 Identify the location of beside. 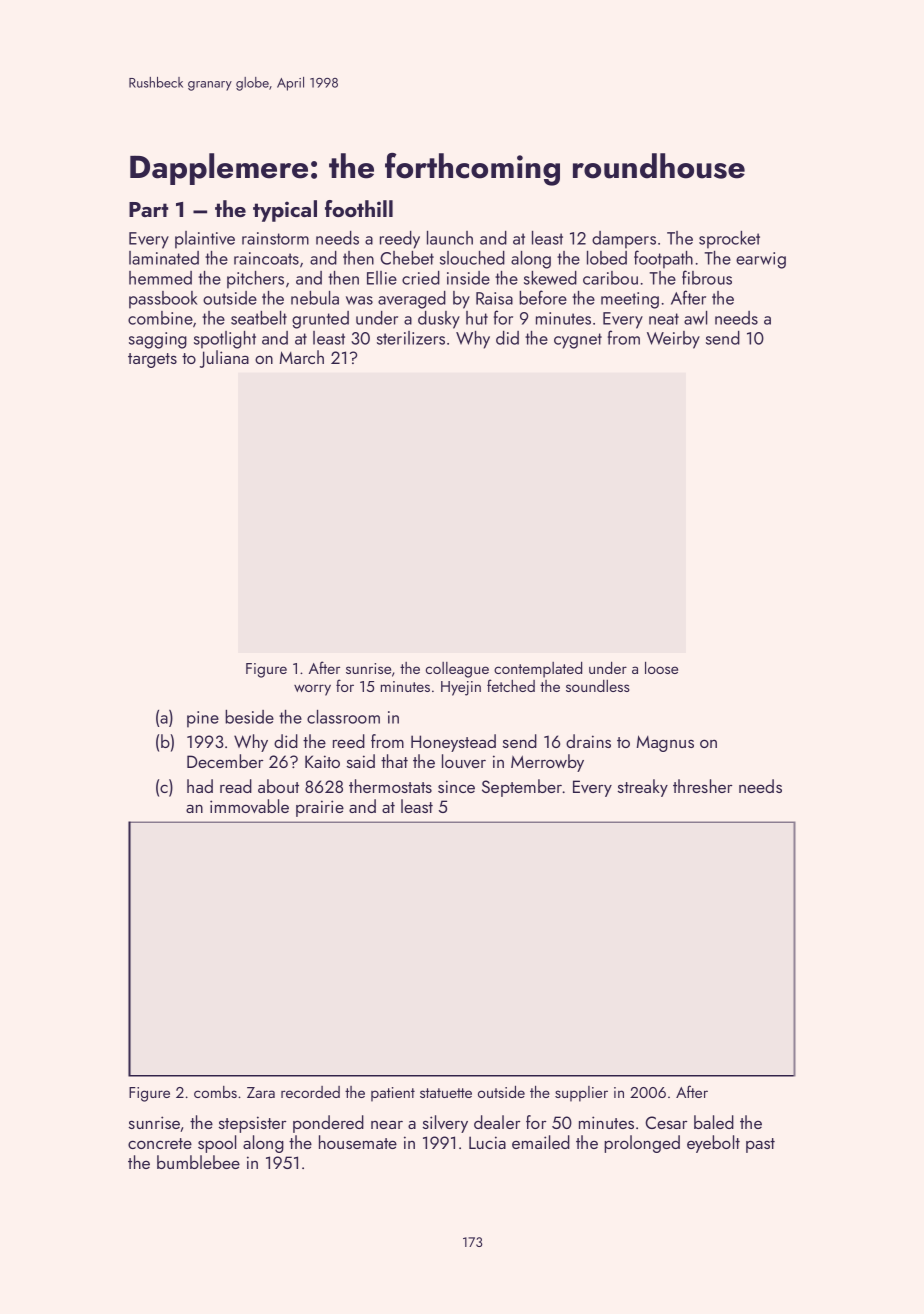
(249, 717).
